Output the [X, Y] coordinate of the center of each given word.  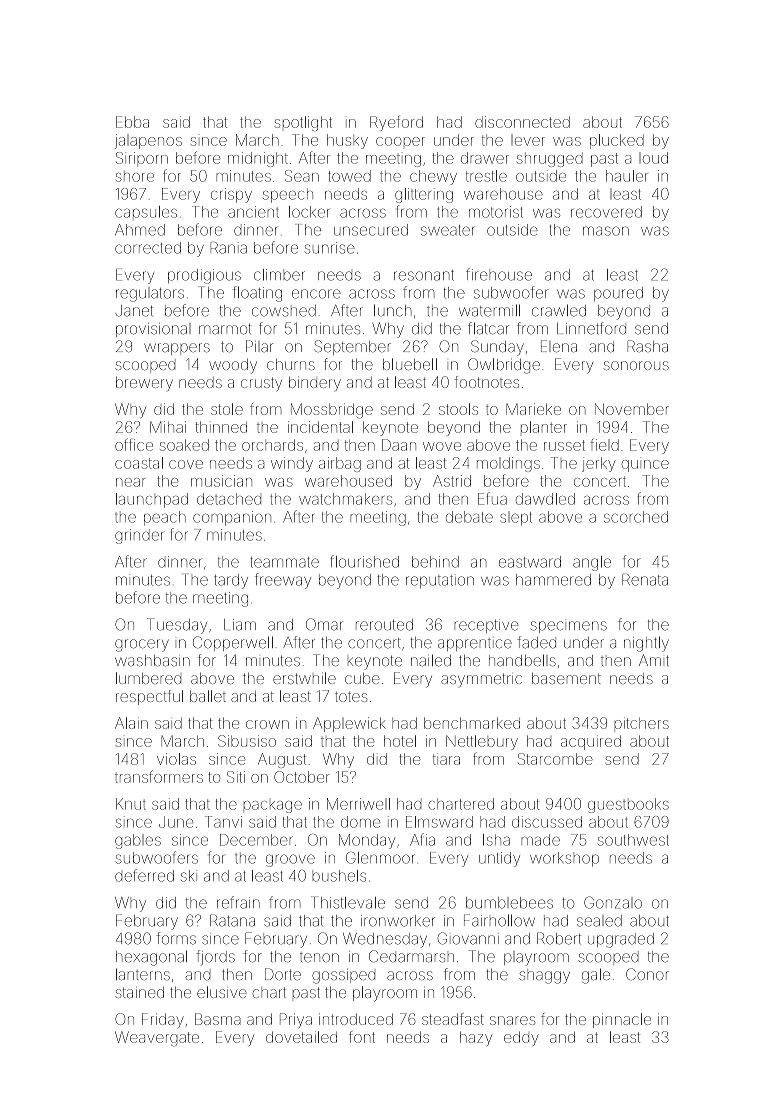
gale [596, 976]
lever [528, 140]
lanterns [143, 974]
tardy [231, 581]
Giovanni [468, 938]
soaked [184, 445]
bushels [339, 876]
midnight [258, 159]
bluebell [410, 364]
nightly [646, 644]
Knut [131, 804]
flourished [364, 561]
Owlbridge [504, 366]
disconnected [522, 122]
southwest [633, 840]
